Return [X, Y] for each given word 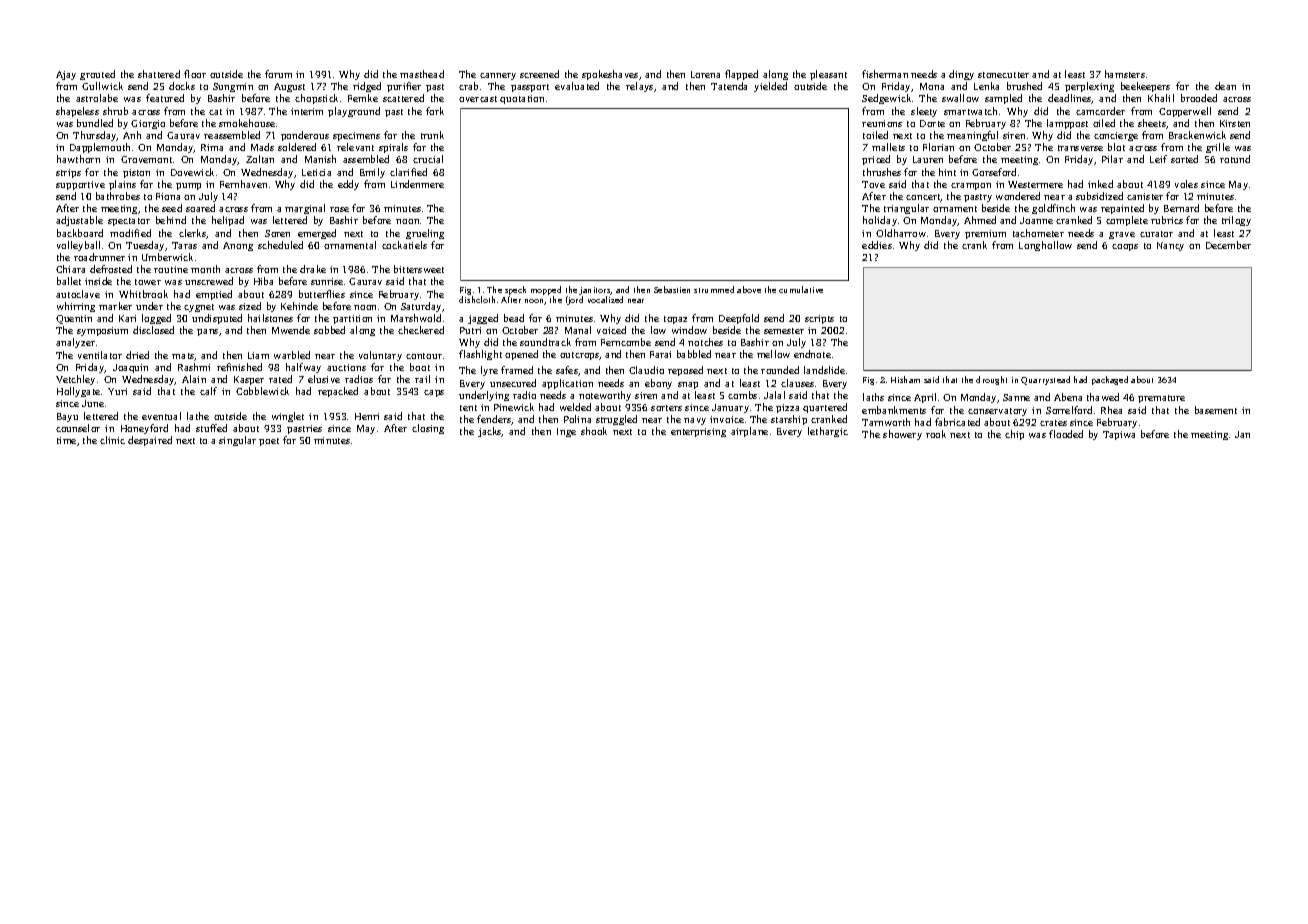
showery [902, 435]
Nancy [1170, 246]
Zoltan [260, 159]
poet [269, 442]
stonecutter [1003, 75]
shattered [159, 74]
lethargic [828, 432]
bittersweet [419, 269]
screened [539, 74]
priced [876, 160]
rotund [1235, 159]
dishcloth [477, 299]
